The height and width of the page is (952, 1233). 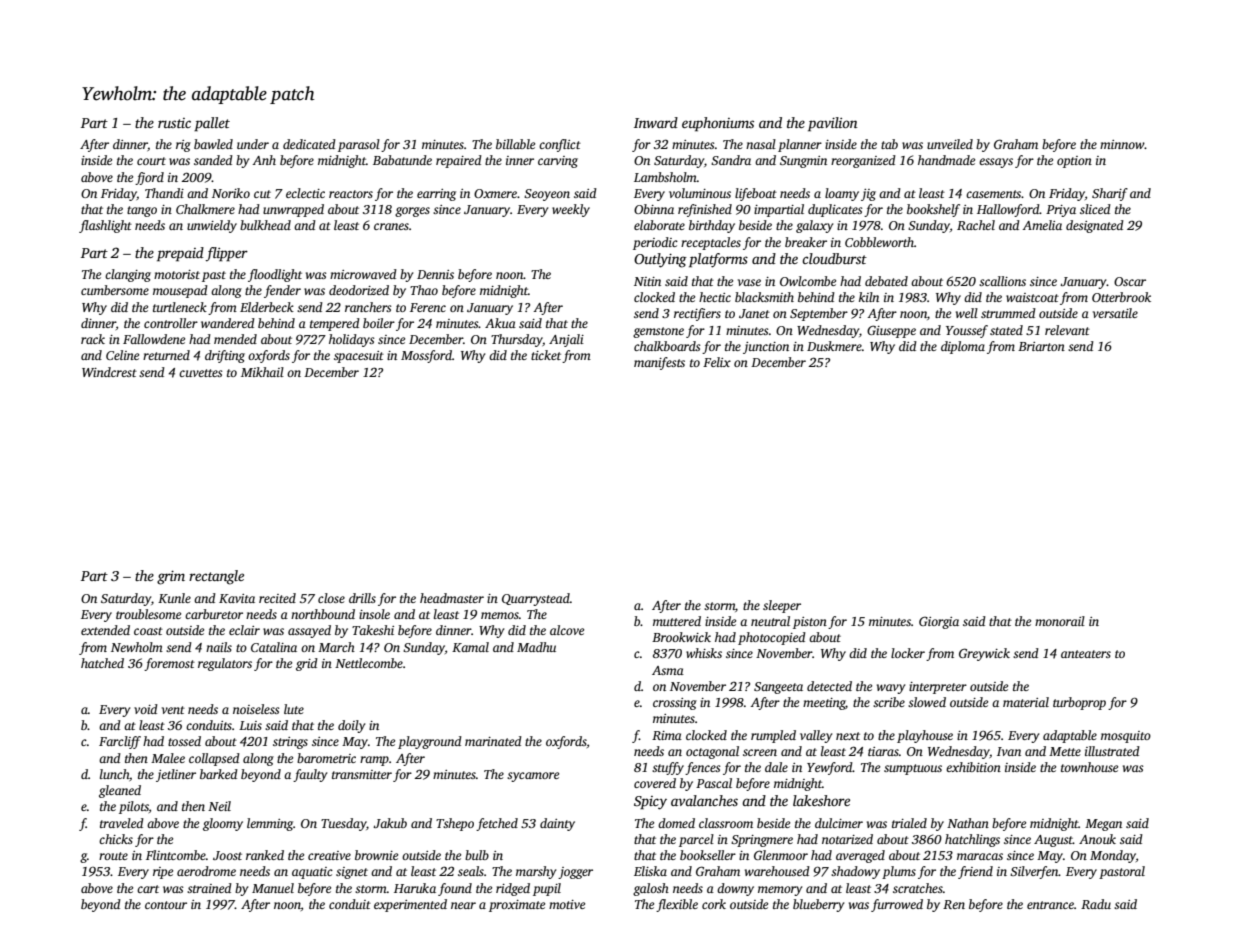 I want to click on flipper, so click(x=226, y=254).
